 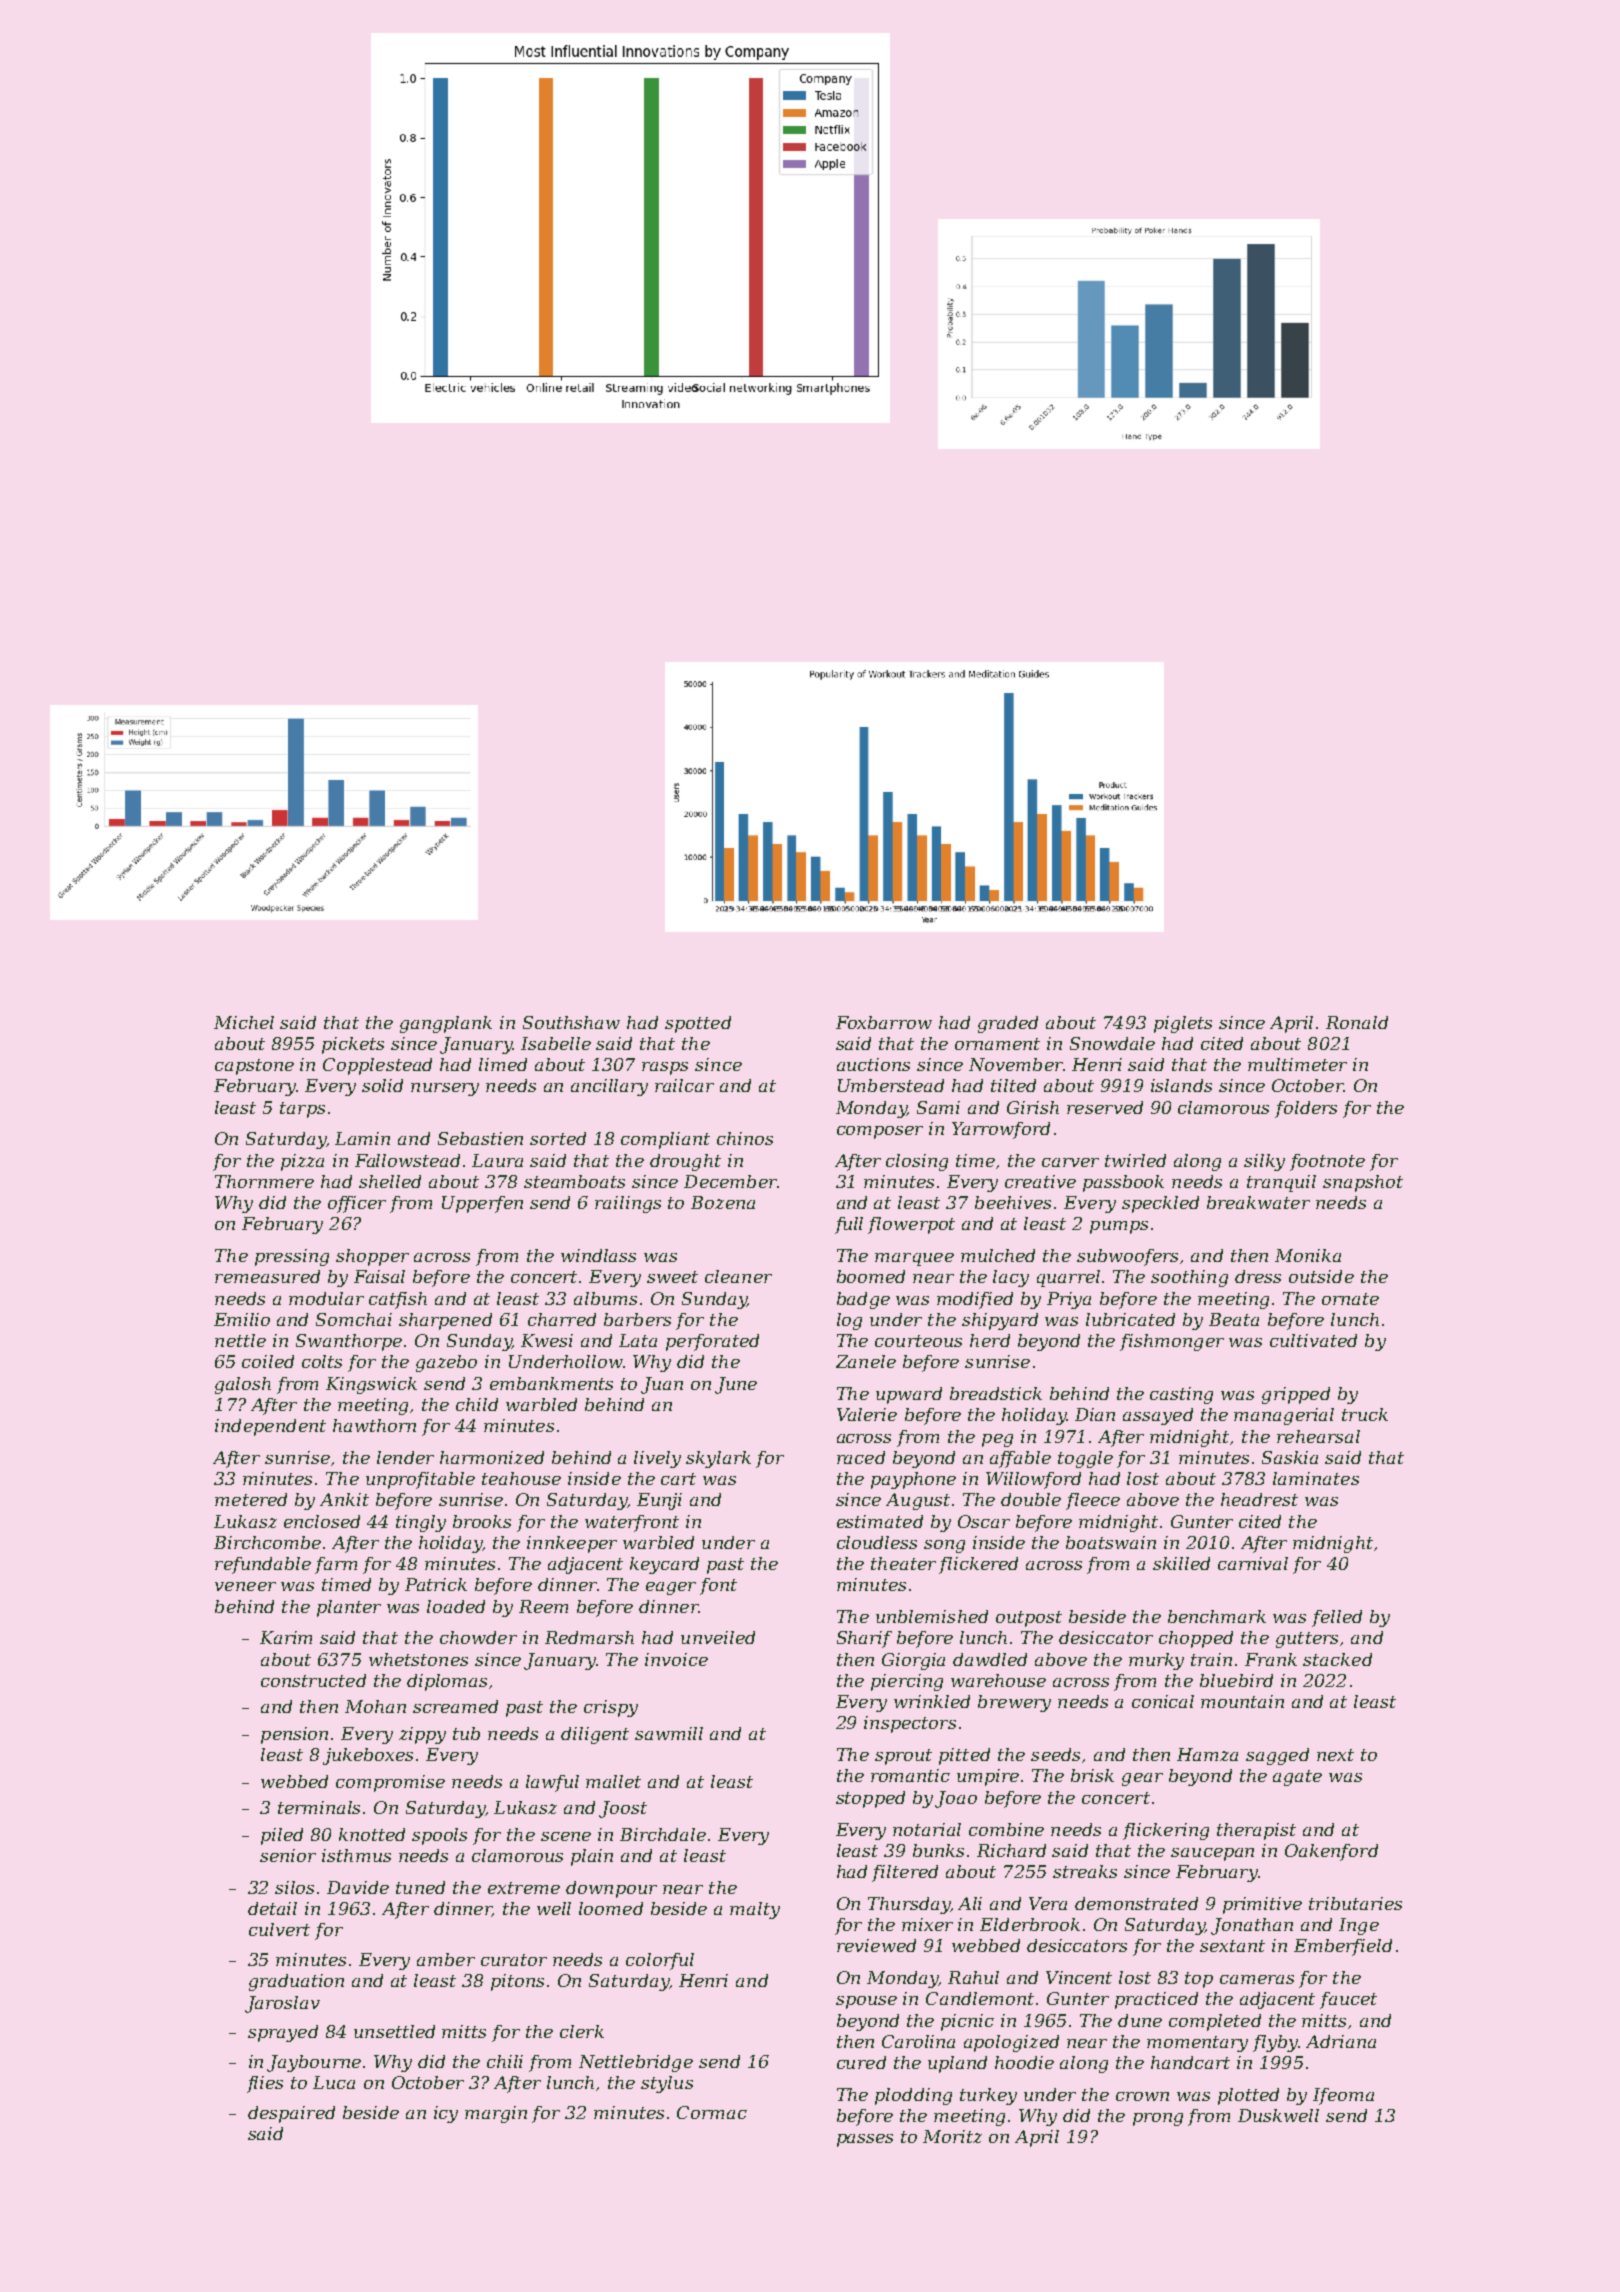 What do you see at coordinates (1363, 1183) in the image?
I see `snapshot` at bounding box center [1363, 1183].
